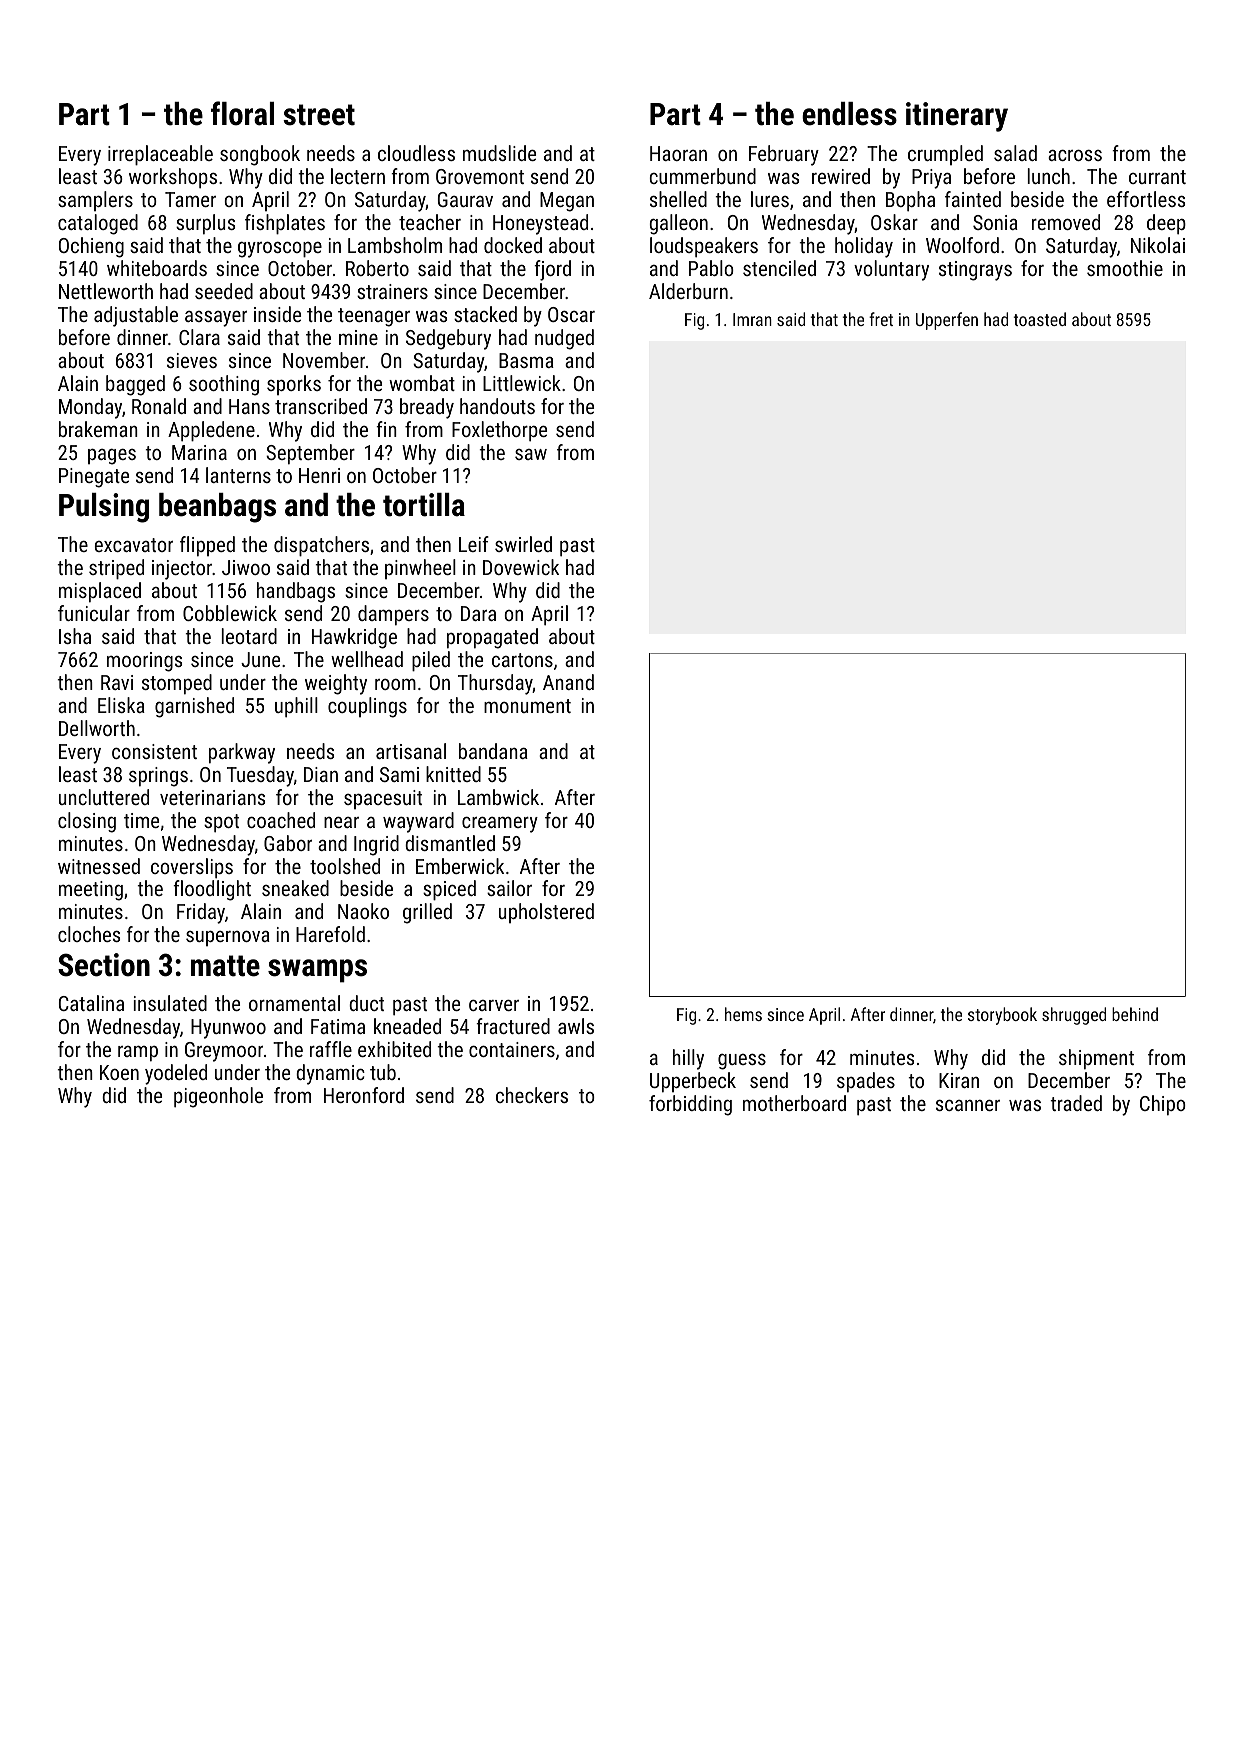 The height and width of the image is (1760, 1244). Describe the element at coordinates (1135, 1014) in the image. I see `behind` at that location.
